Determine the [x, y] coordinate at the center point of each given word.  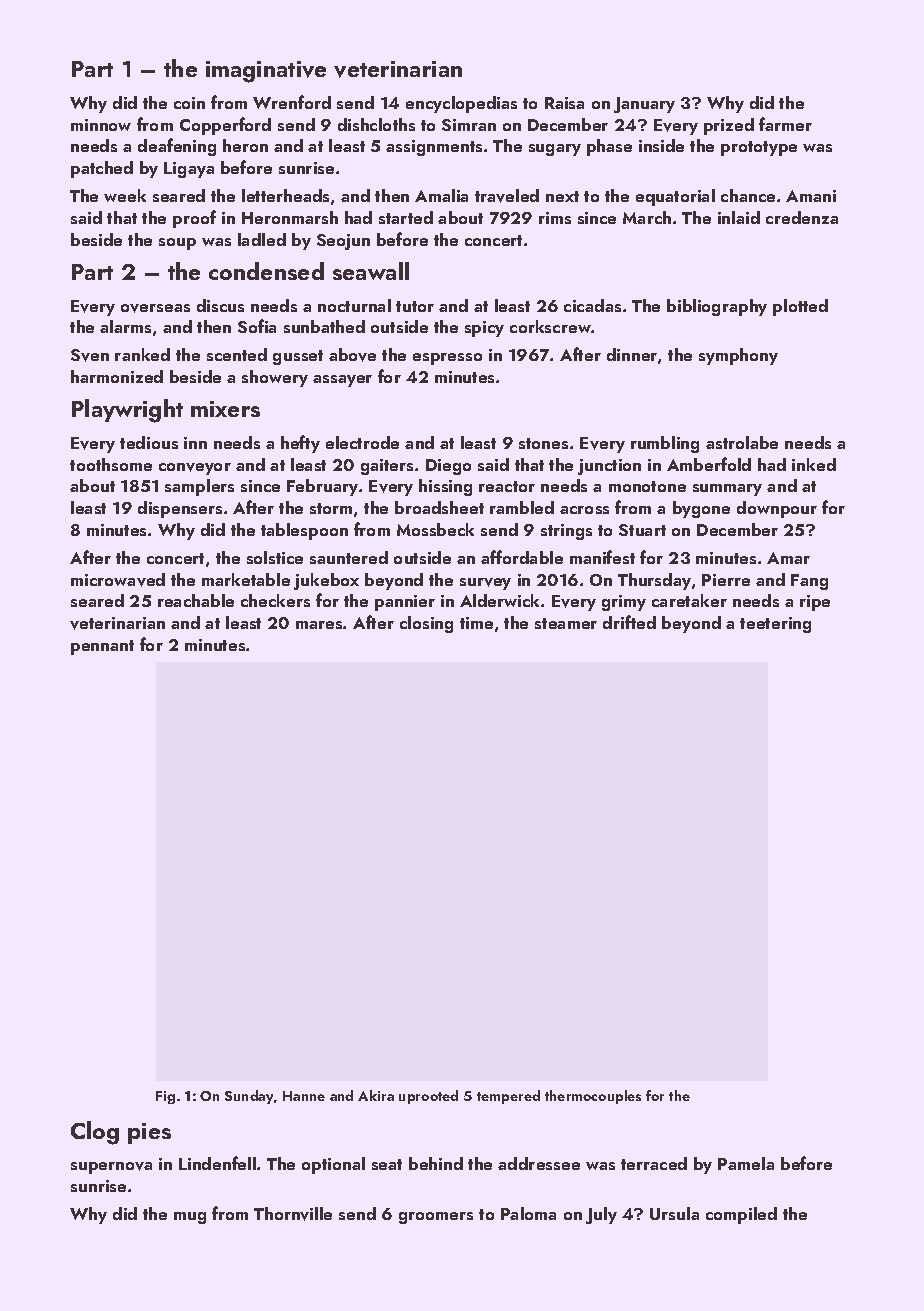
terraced [654, 1163]
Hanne [304, 1096]
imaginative [266, 72]
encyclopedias [461, 104]
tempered [508, 1097]
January [644, 105]
